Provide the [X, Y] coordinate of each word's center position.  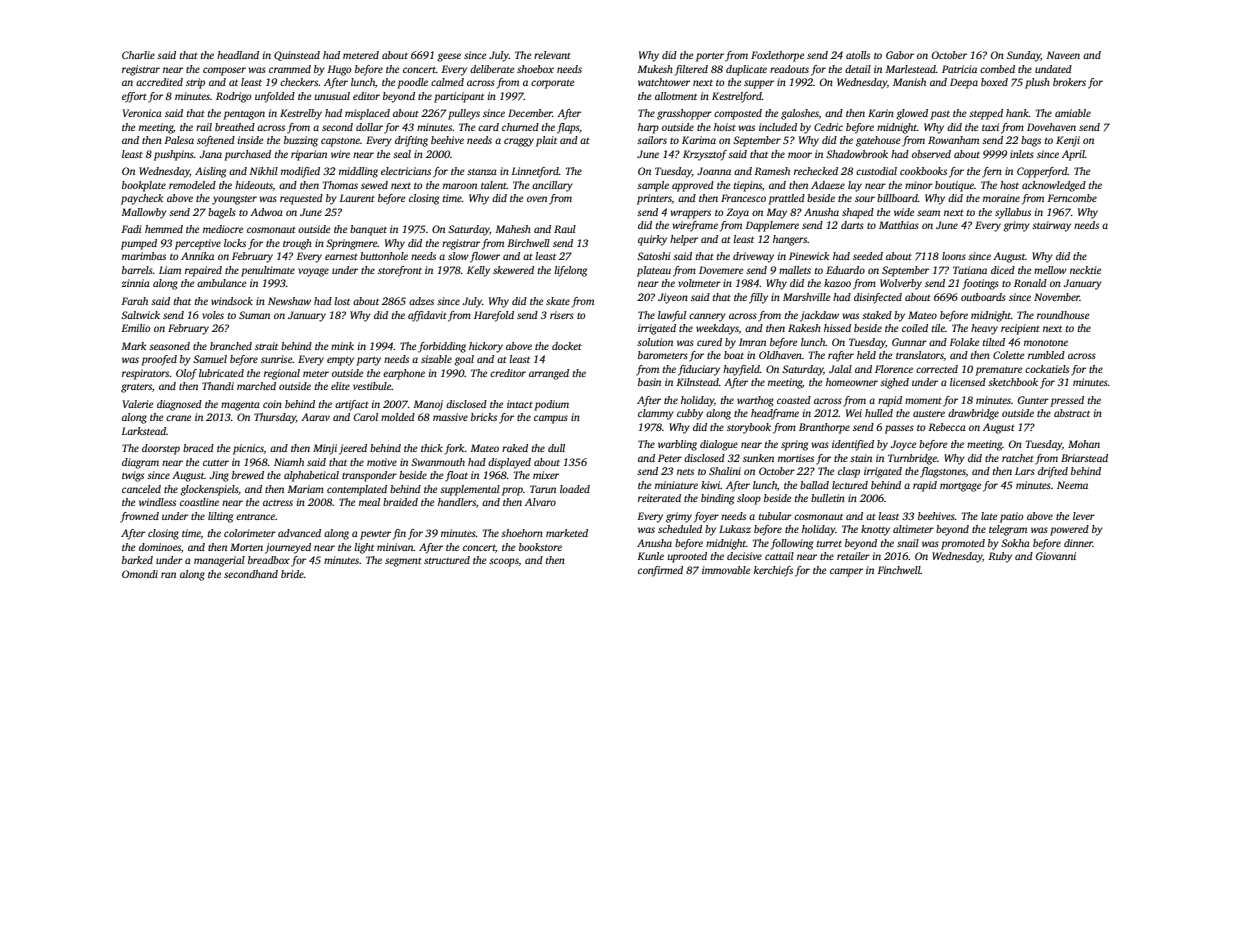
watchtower [664, 82]
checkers [299, 82]
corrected [937, 369]
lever [1084, 516]
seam [928, 213]
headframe [775, 414]
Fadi [131, 229]
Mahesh [513, 229]
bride [292, 574]
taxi [990, 127]
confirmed [660, 571]
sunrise [276, 359]
